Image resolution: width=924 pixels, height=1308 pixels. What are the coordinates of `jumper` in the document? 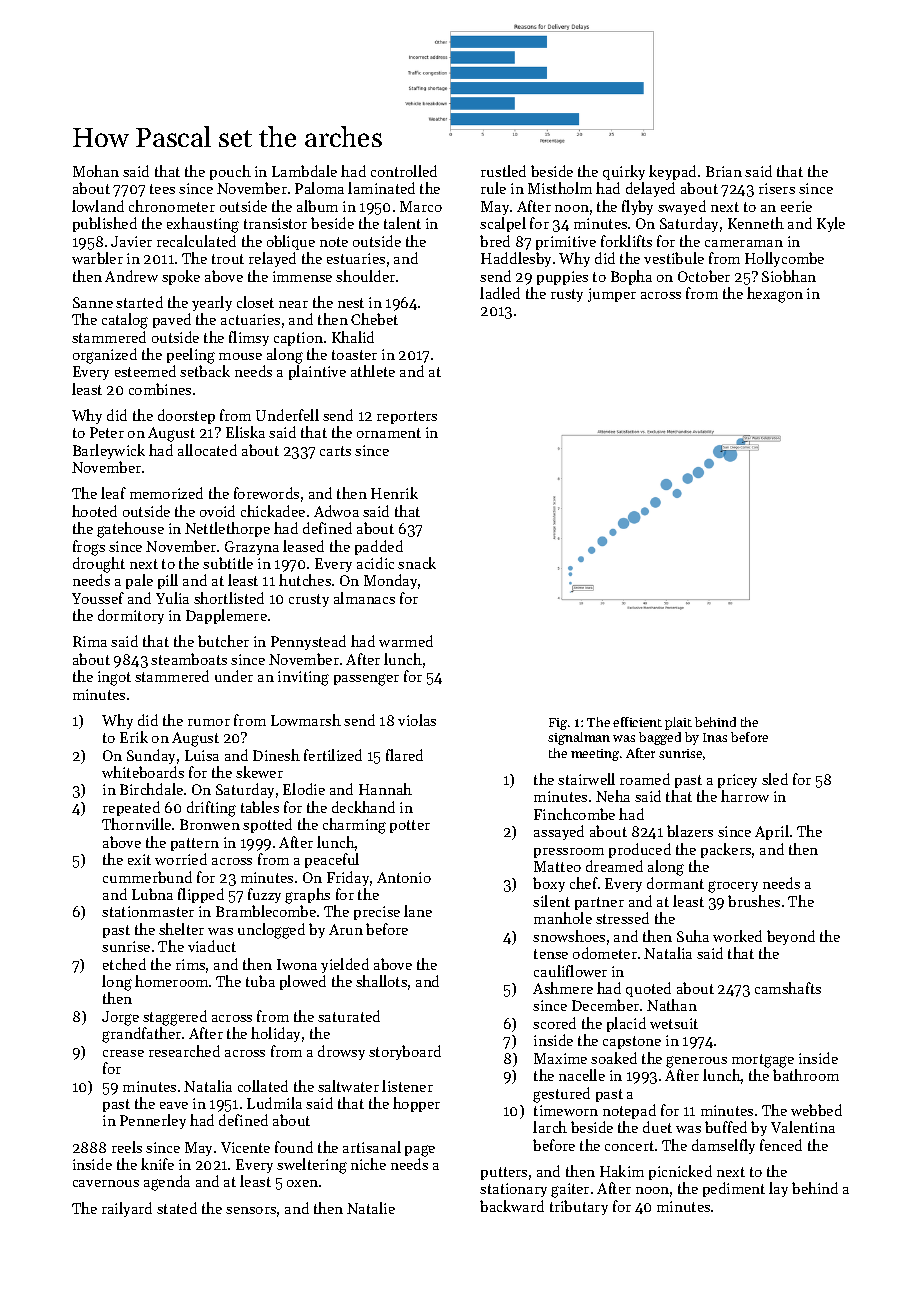 It's located at (612, 295).
